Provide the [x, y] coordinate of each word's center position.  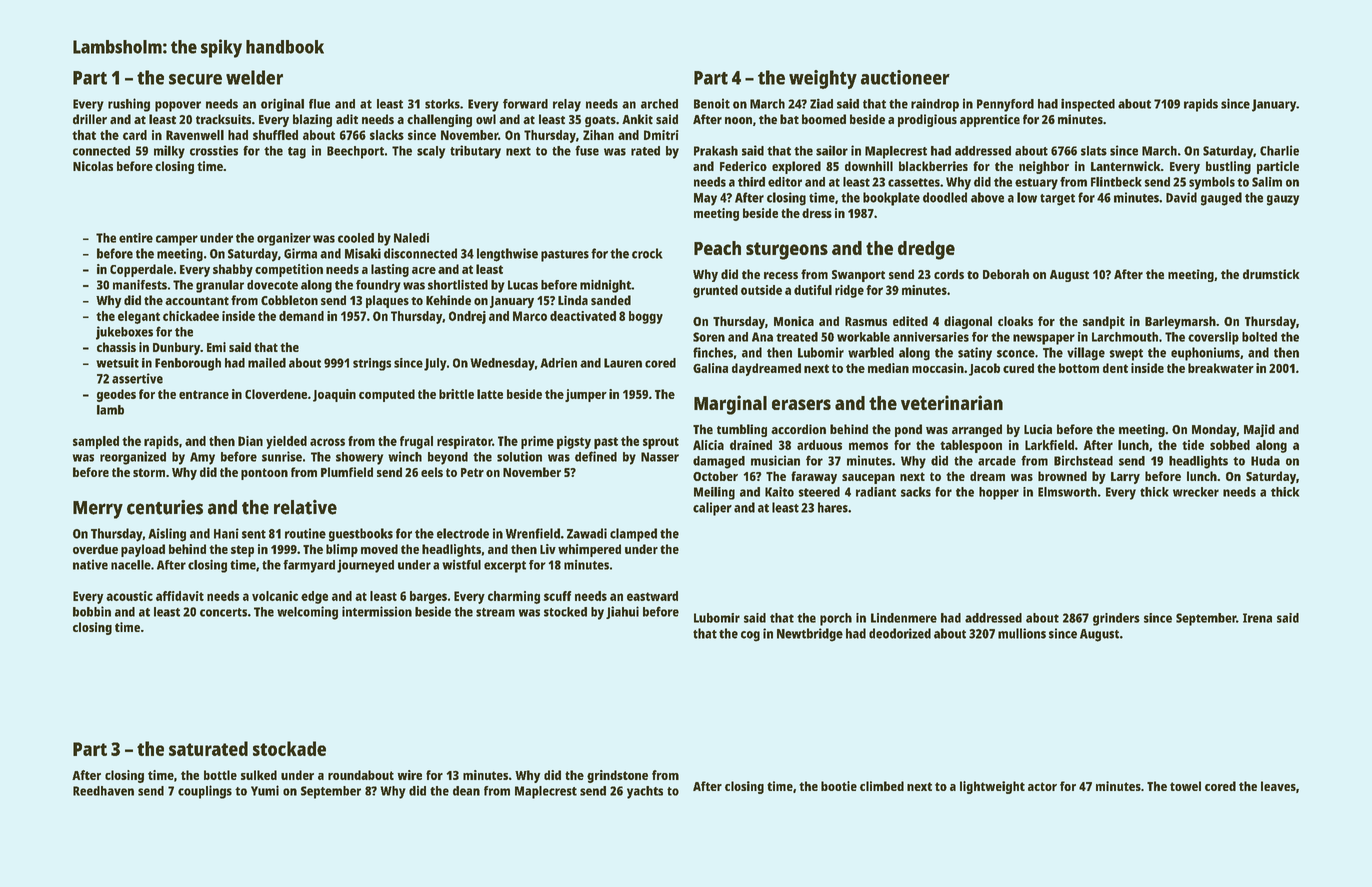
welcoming [307, 613]
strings [372, 364]
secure [195, 79]
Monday [1214, 430]
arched [659, 104]
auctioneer [905, 77]
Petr [472, 472]
